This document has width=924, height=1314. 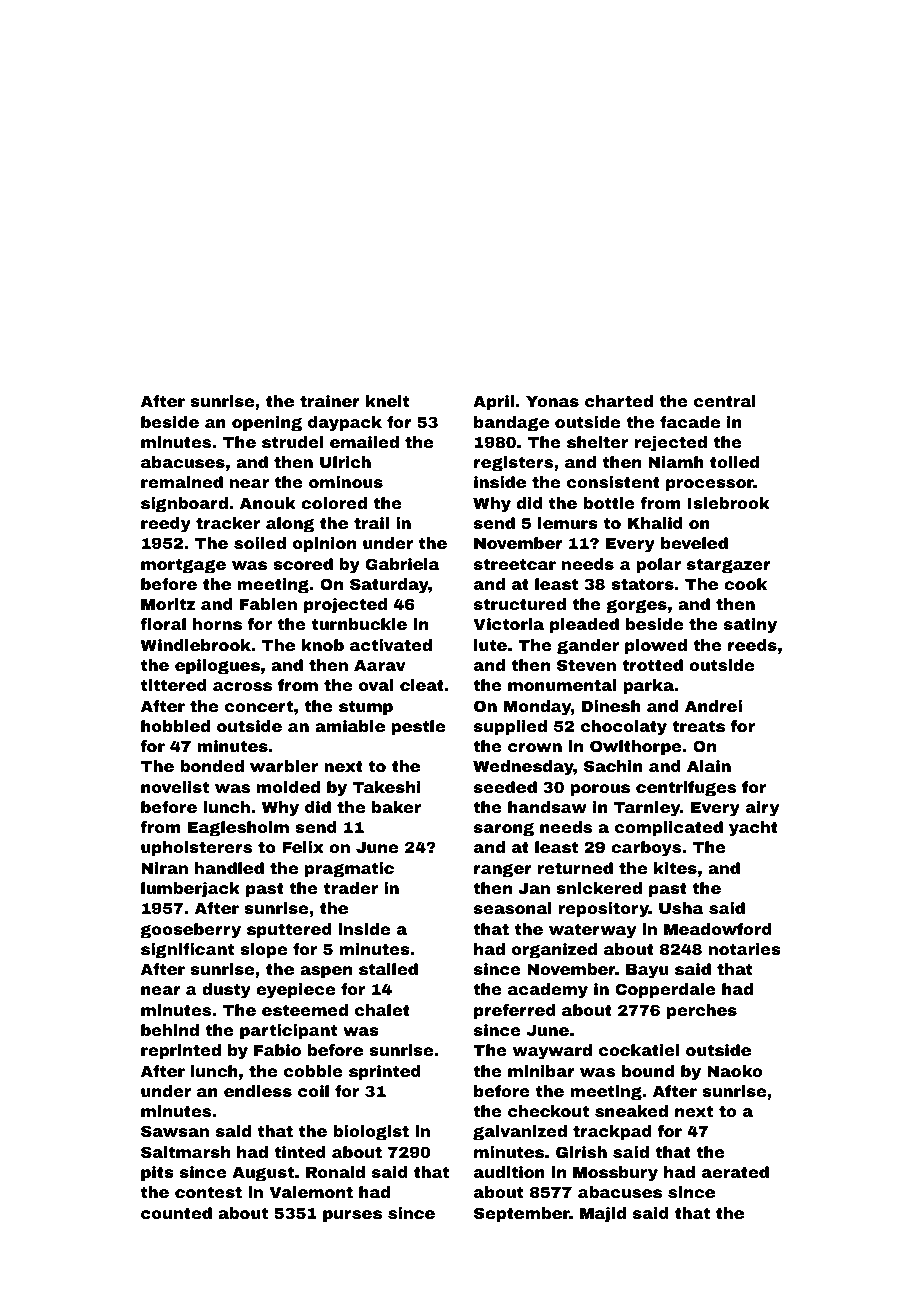 I want to click on notaries, so click(x=745, y=949).
